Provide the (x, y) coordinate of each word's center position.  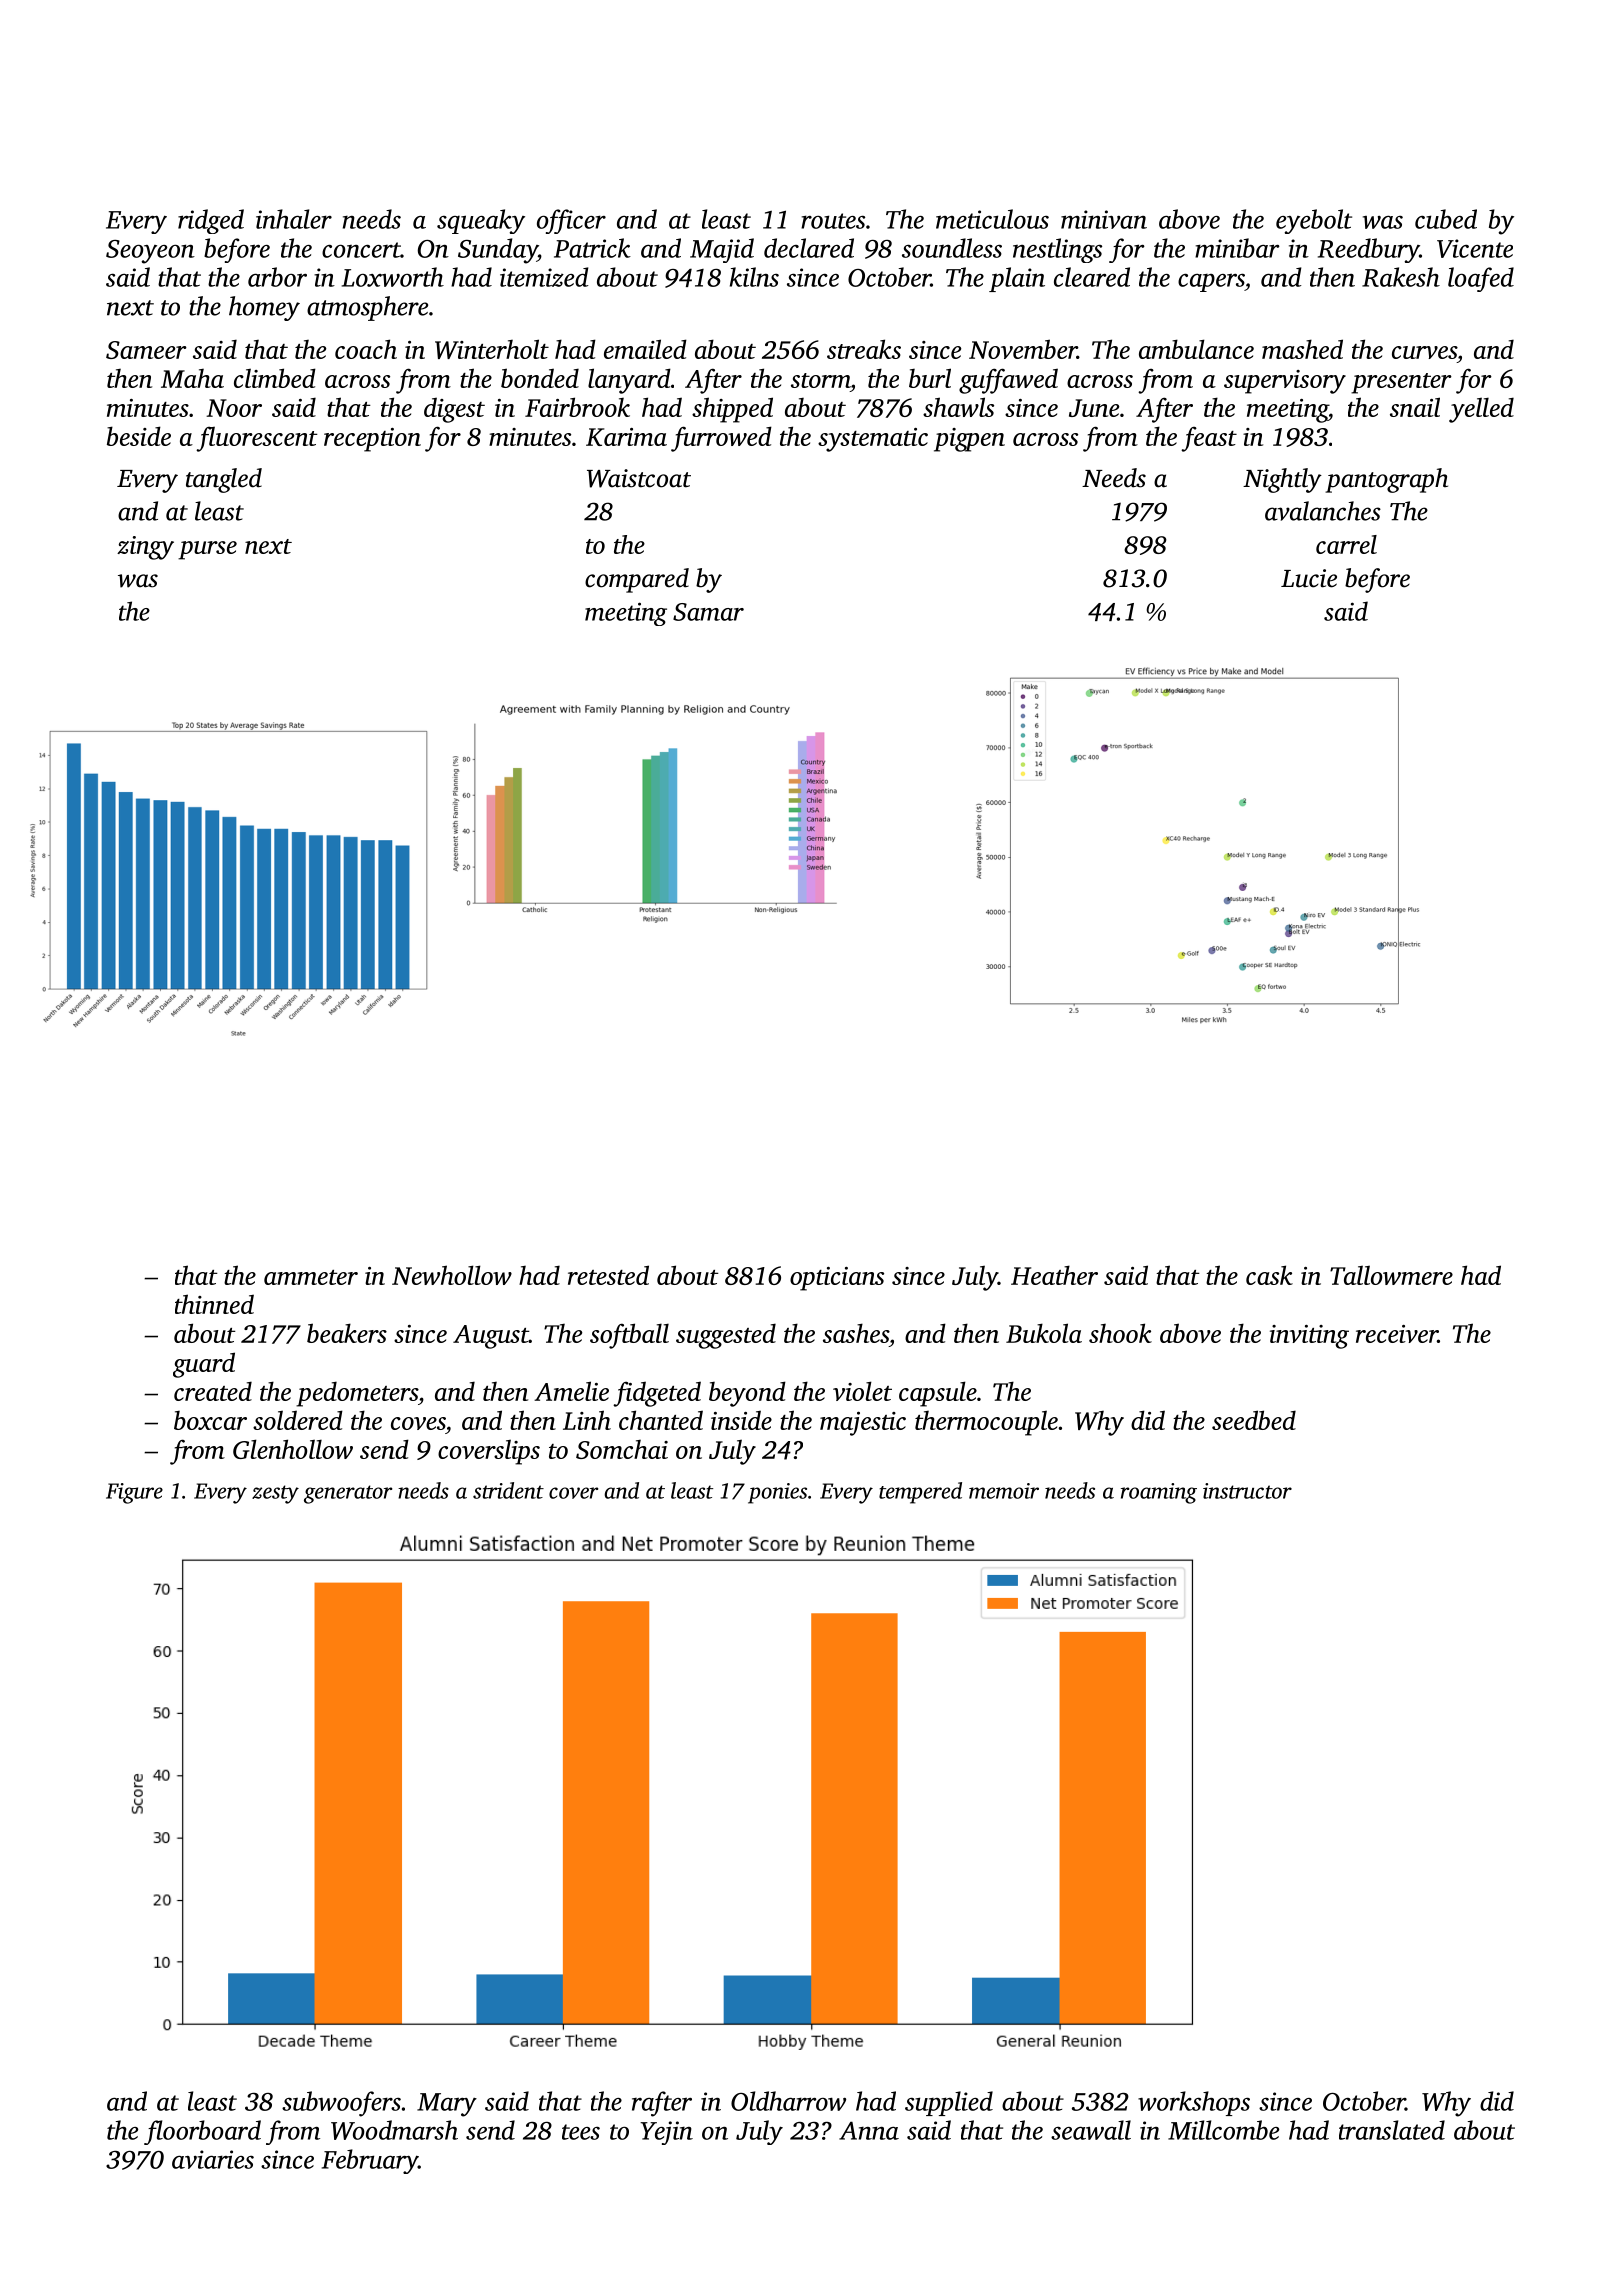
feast (1209, 439)
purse (207, 550)
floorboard (202, 2132)
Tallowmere (1391, 1275)
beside (139, 436)
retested (608, 1275)
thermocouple (986, 1423)
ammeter (311, 1277)
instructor (1247, 1491)
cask (1269, 1275)
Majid (722, 250)
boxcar (210, 1420)
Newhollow (452, 1275)
